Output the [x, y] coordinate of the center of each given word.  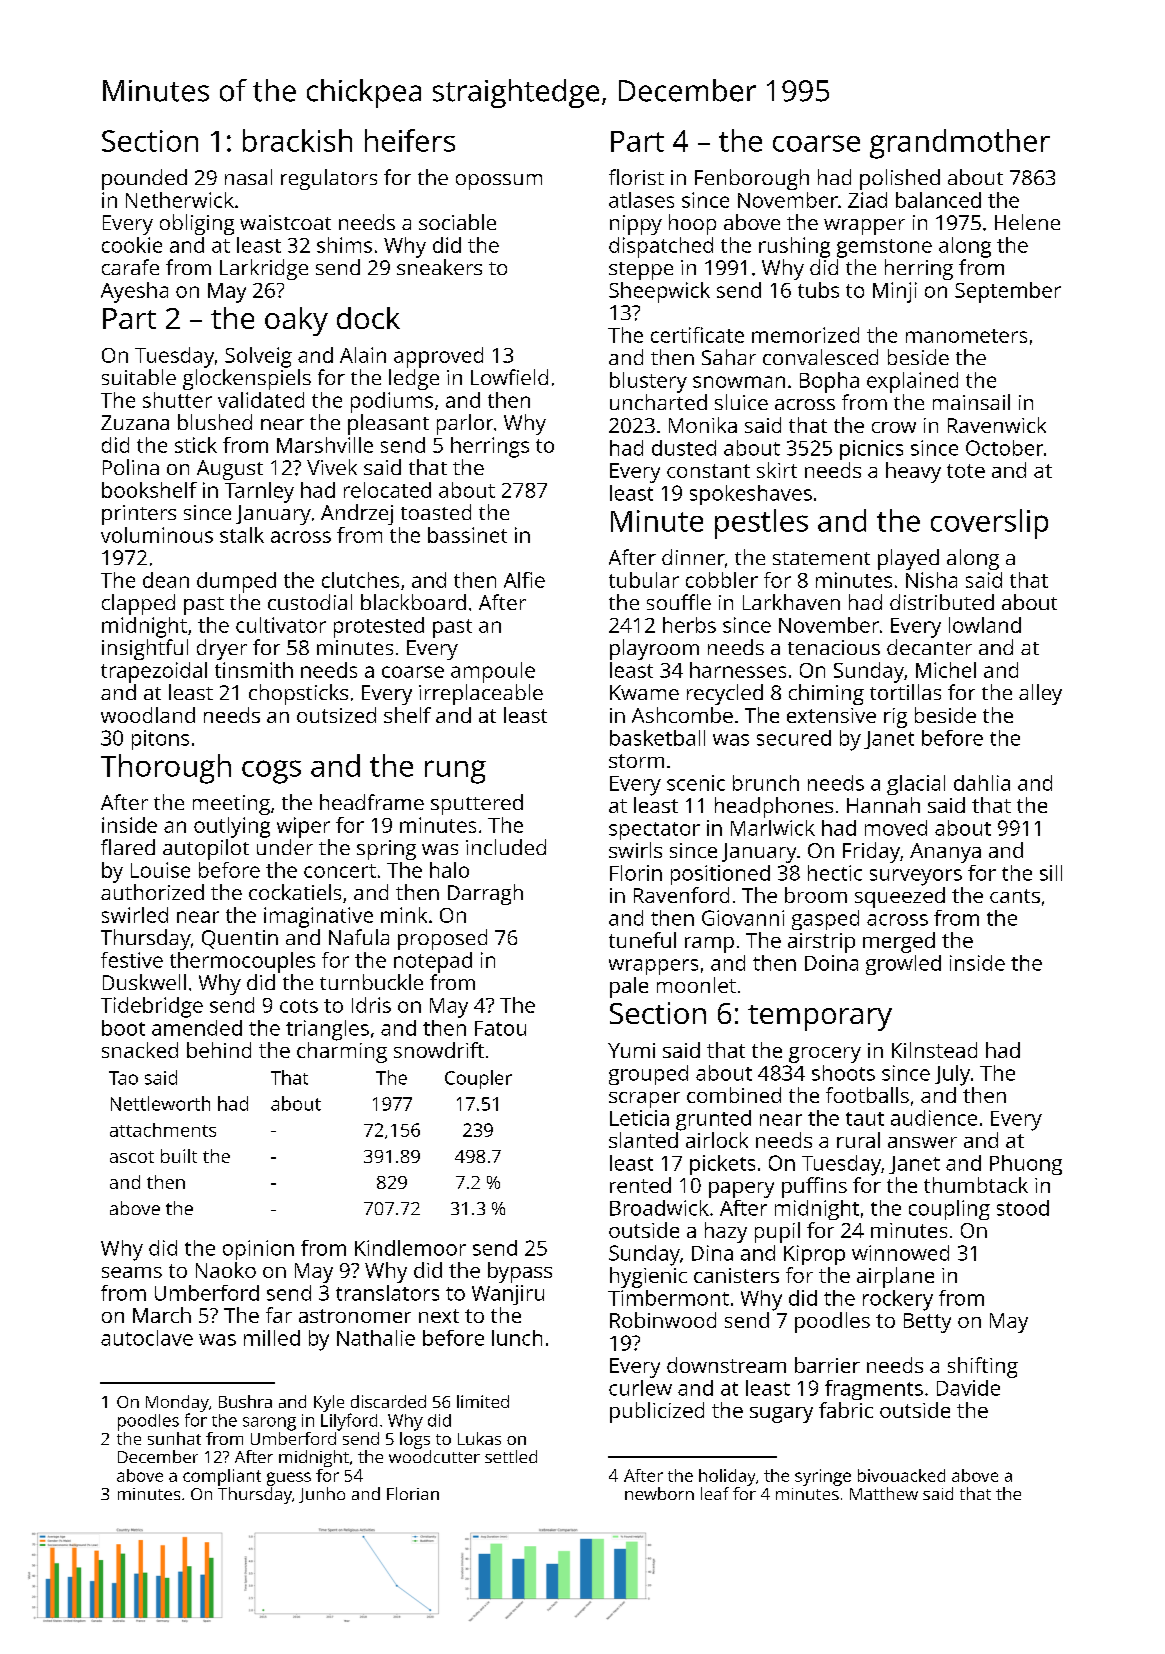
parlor [465, 424]
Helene [1027, 222]
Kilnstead [934, 1050]
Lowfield [509, 377]
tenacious [834, 647]
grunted [713, 1120]
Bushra [245, 1401]
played [908, 559]
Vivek [332, 467]
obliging [197, 224]
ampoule [493, 672]
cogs [271, 772]
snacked [140, 1050]
